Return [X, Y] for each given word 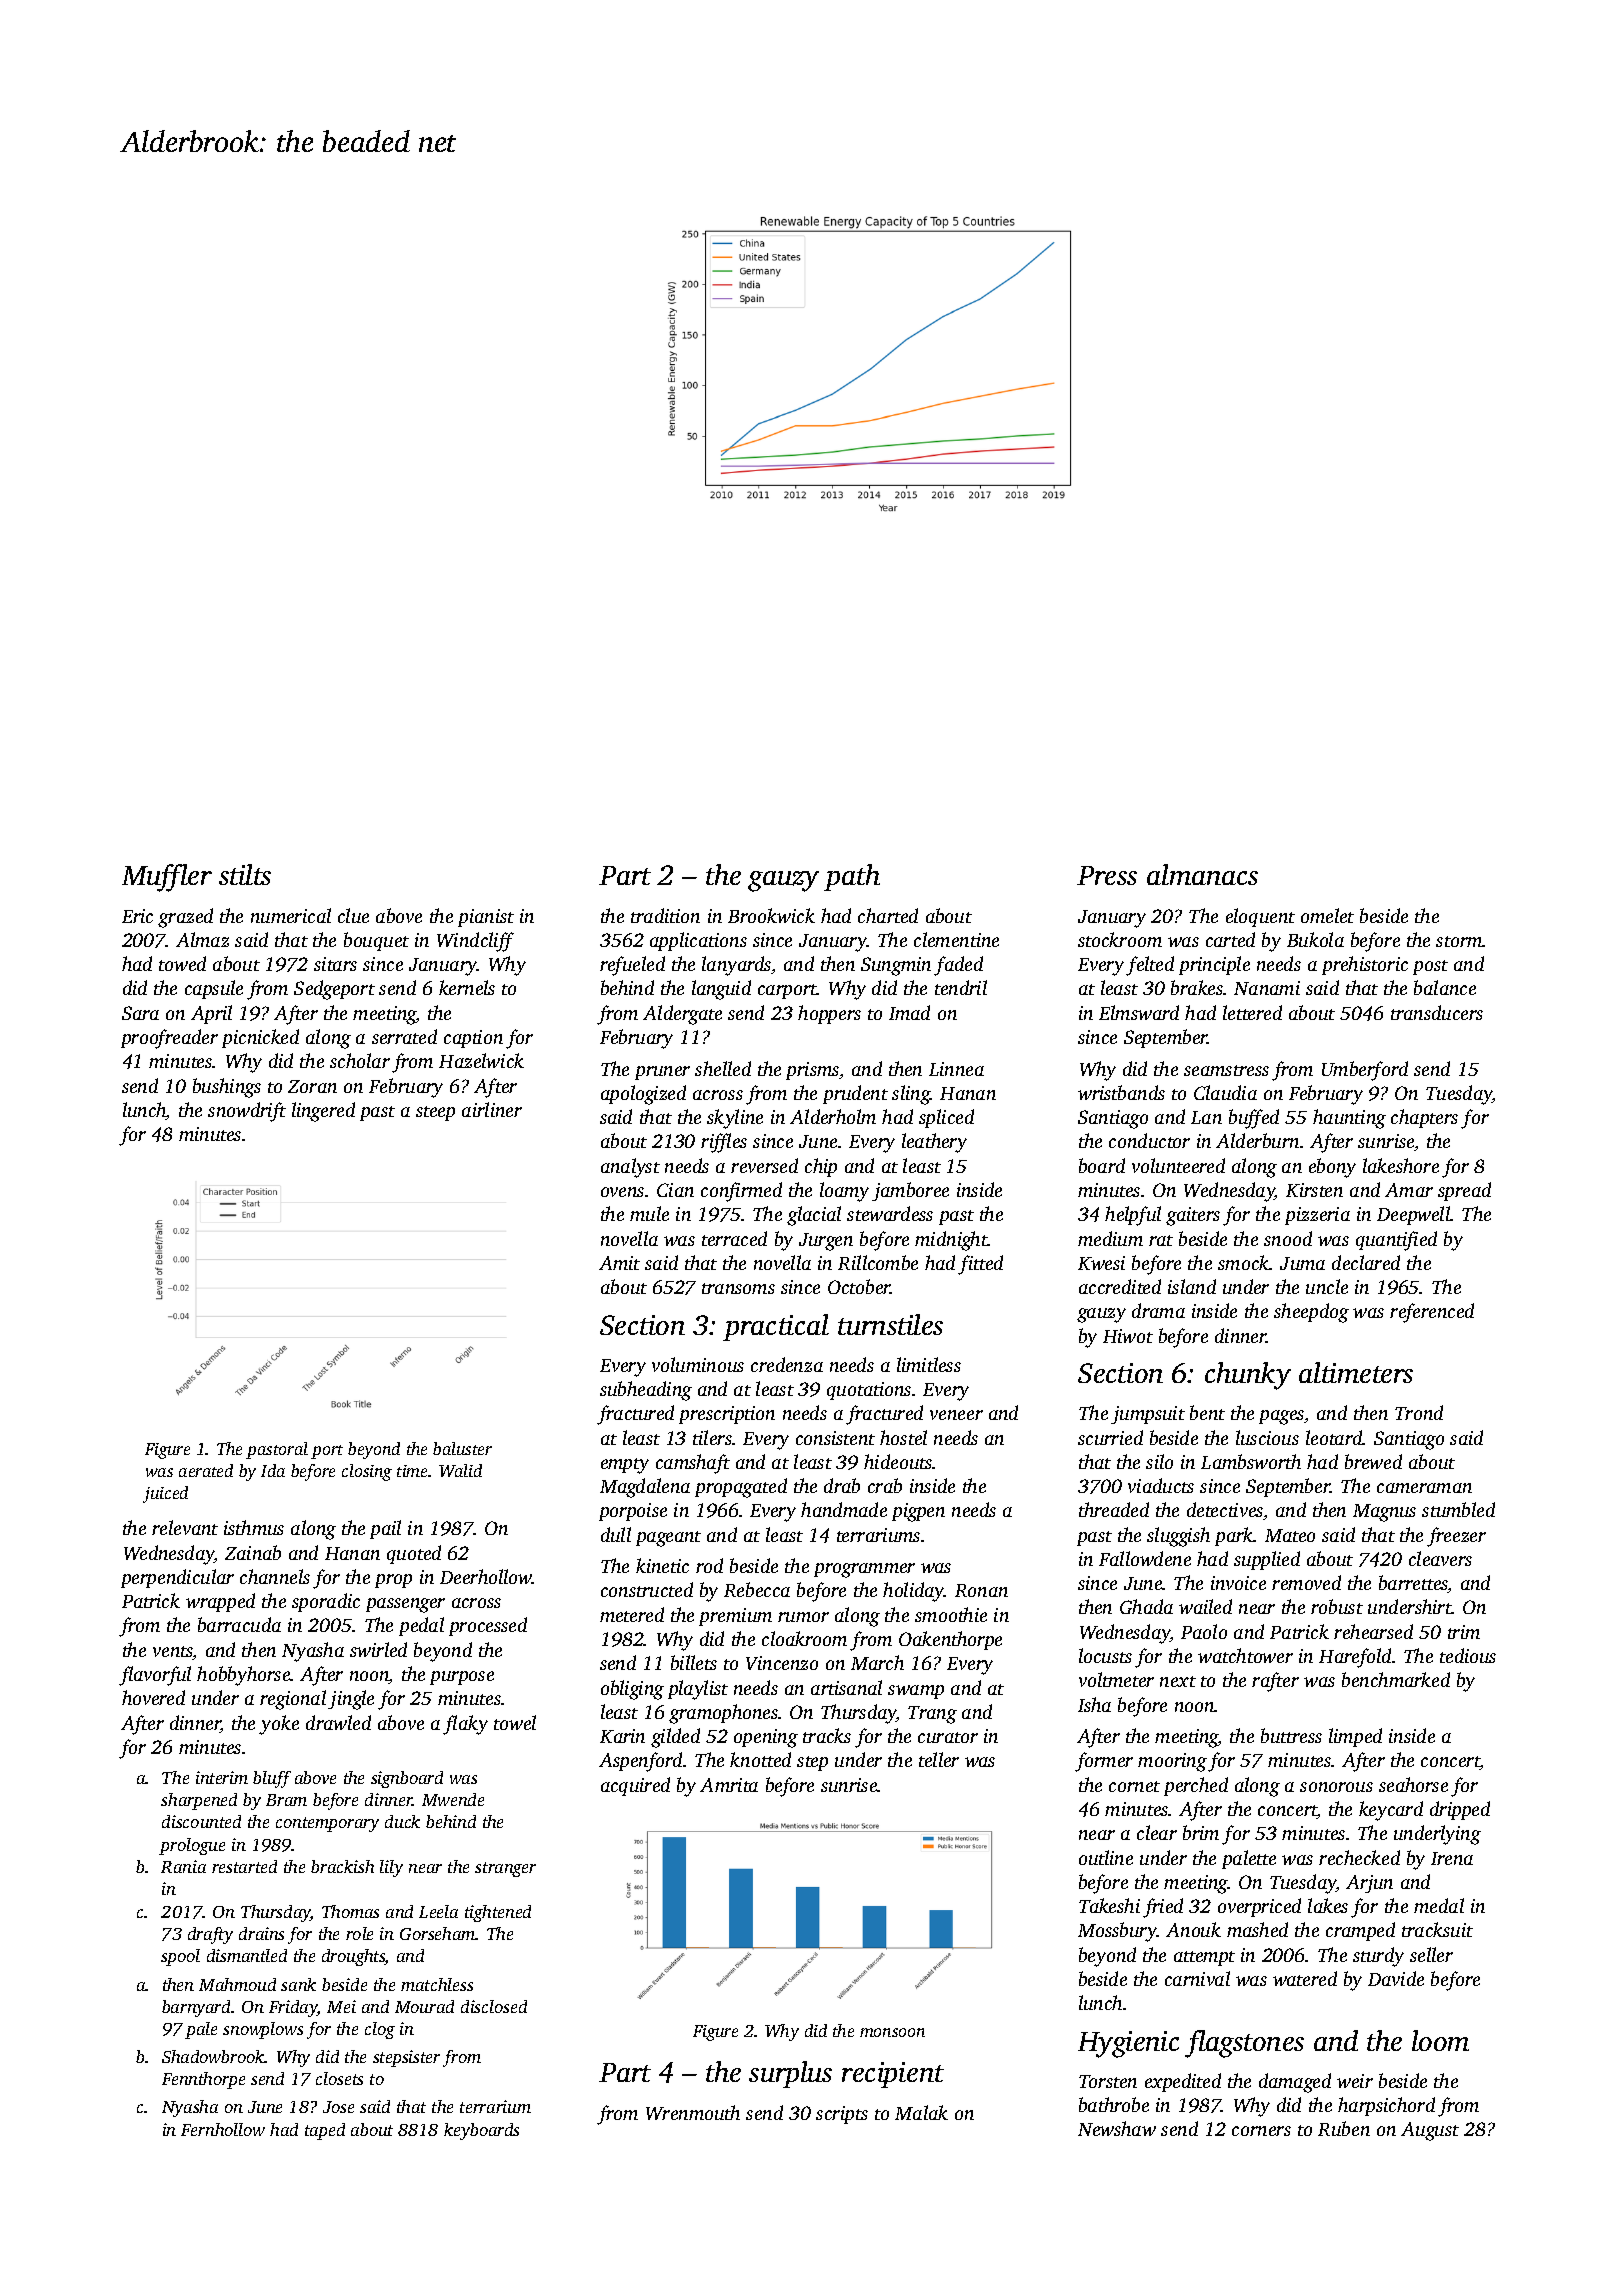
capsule [214, 989]
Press [1107, 875]
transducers [1437, 1012]
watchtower [1245, 1655]
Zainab [253, 1552]
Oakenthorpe [950, 1640]
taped [325, 2131]
